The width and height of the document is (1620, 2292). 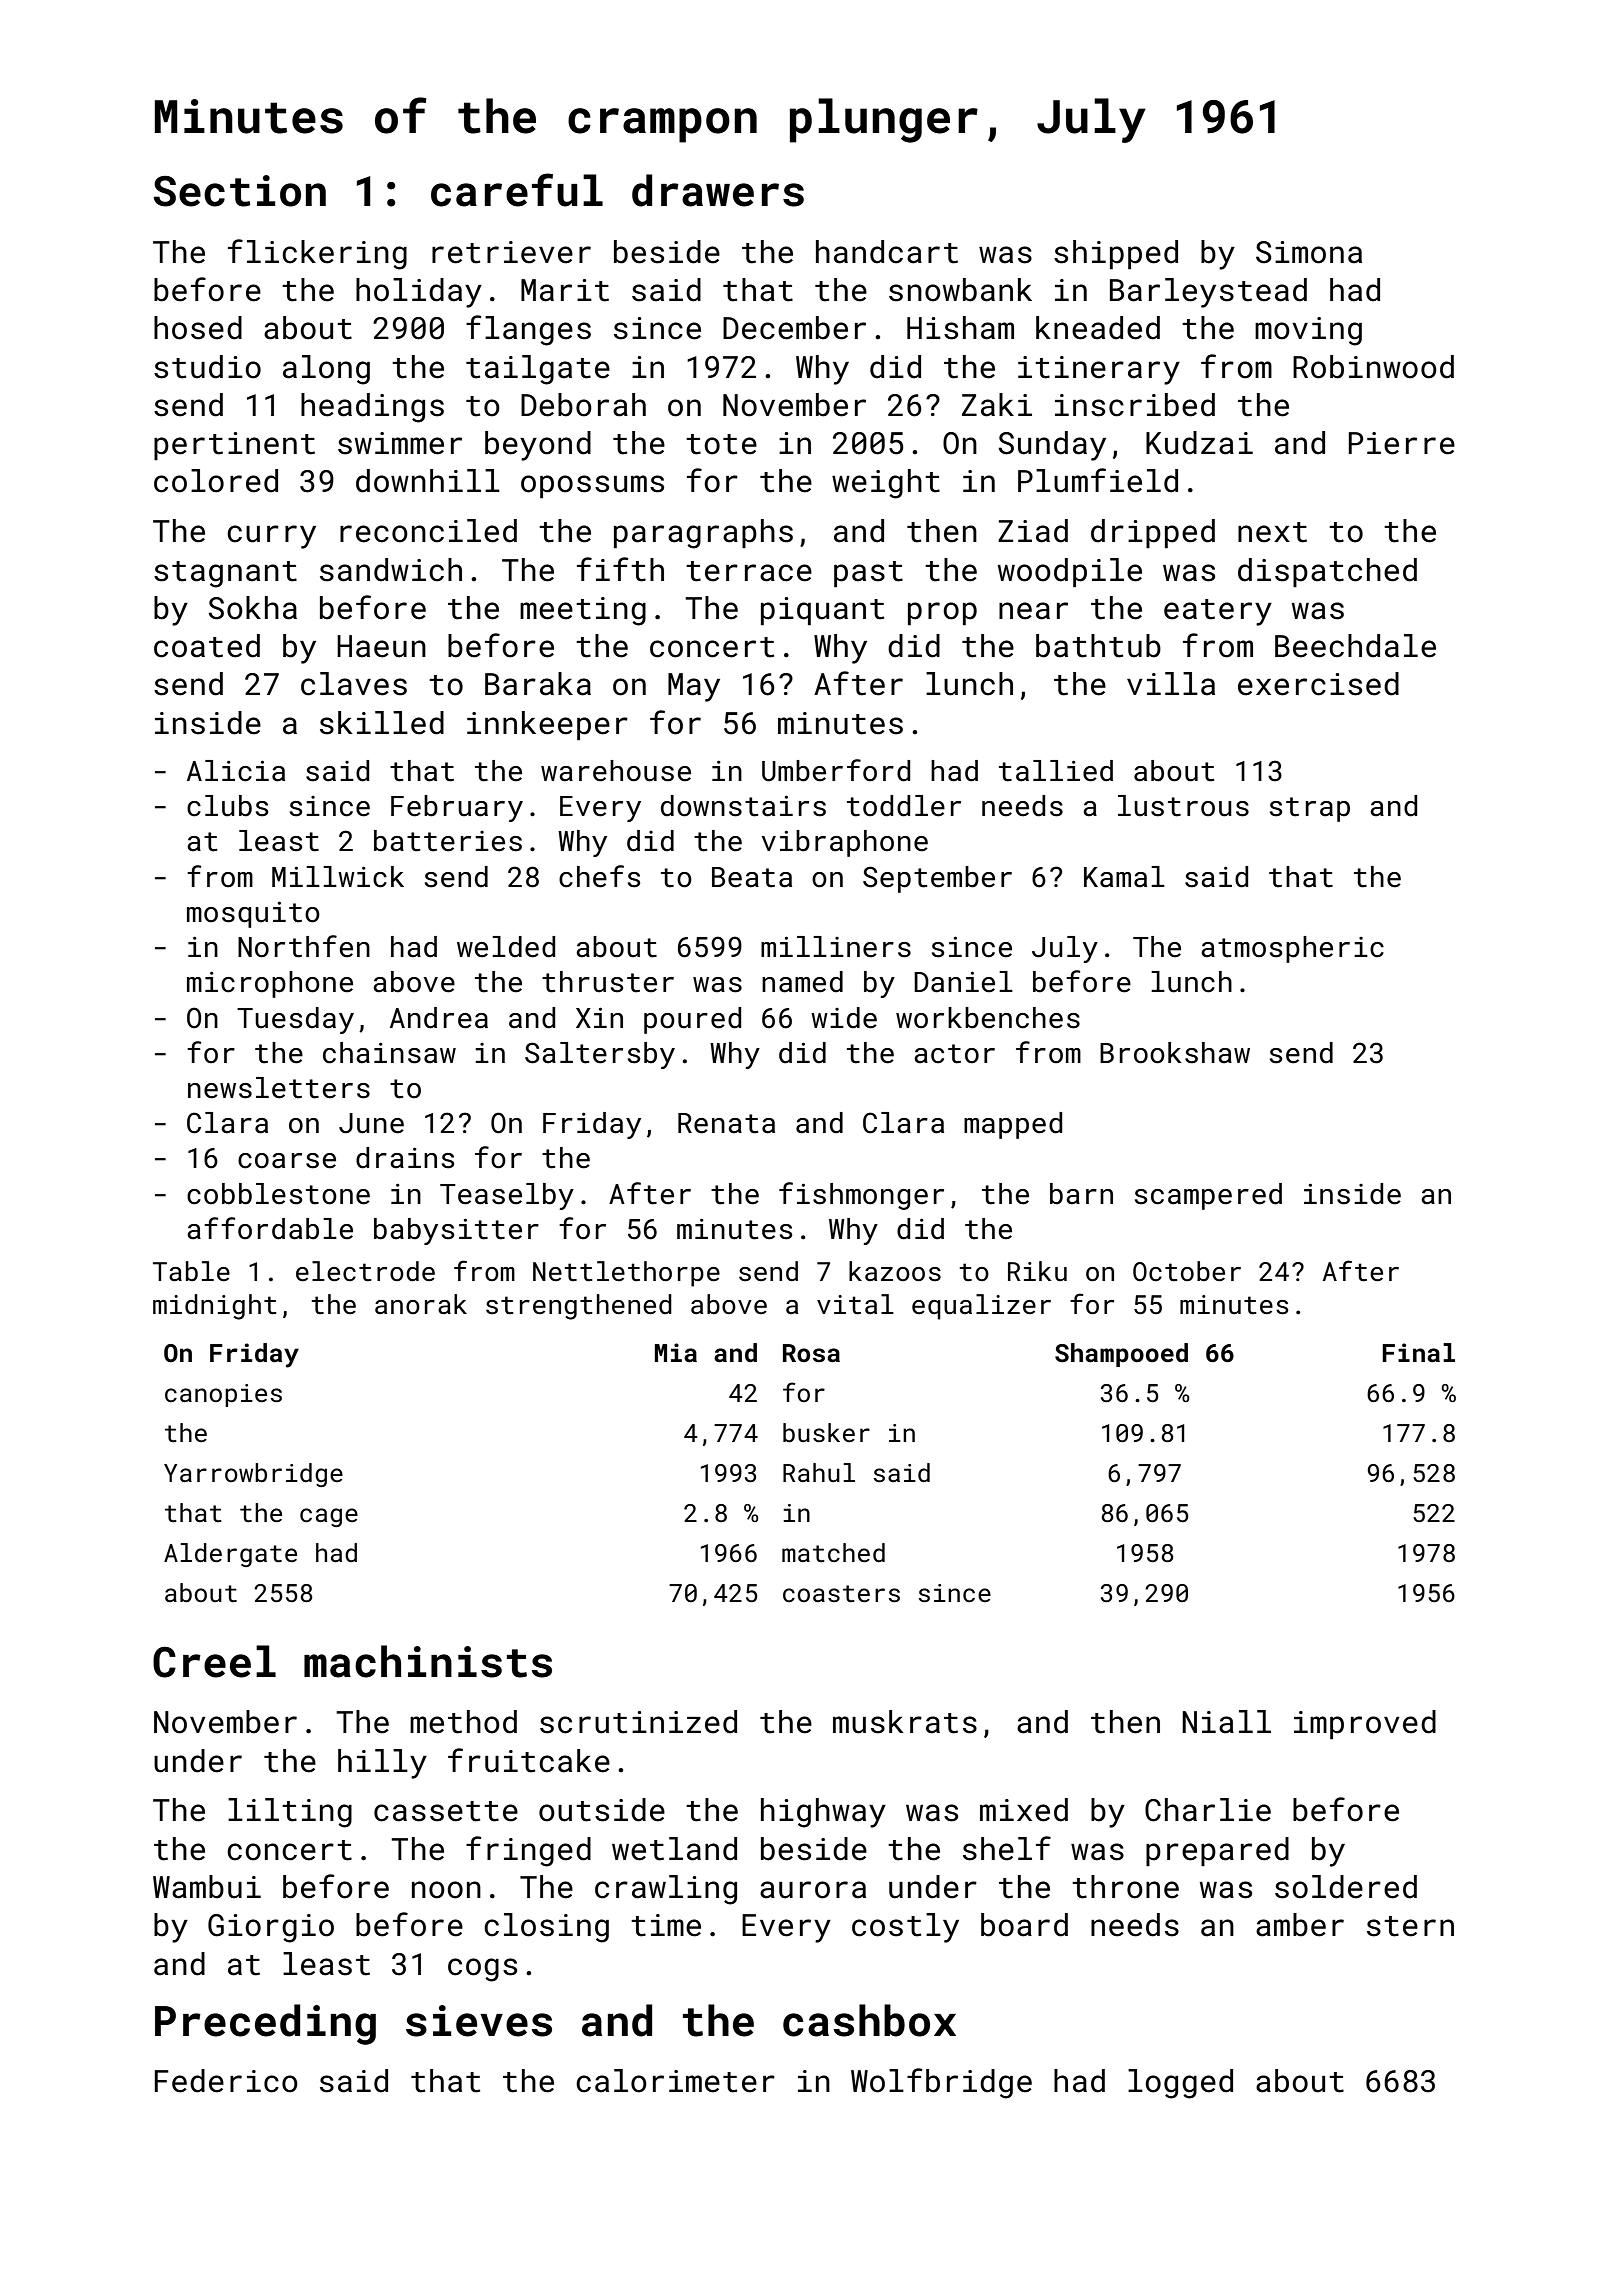 I want to click on drawers, so click(x=718, y=190).
